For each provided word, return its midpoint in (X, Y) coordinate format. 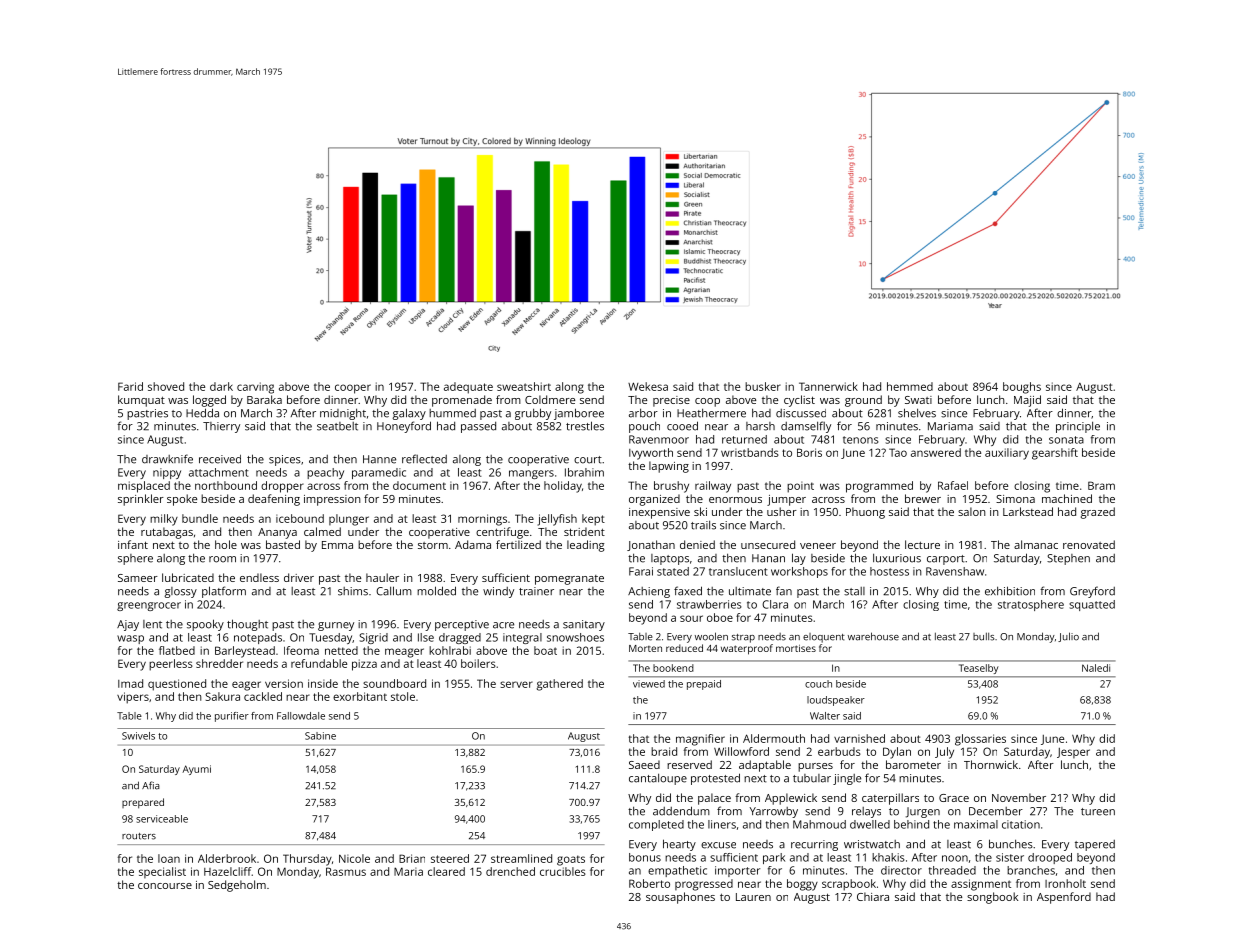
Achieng (649, 592)
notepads (258, 638)
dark (221, 386)
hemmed (910, 386)
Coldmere (550, 399)
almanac (1036, 544)
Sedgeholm (237, 886)
